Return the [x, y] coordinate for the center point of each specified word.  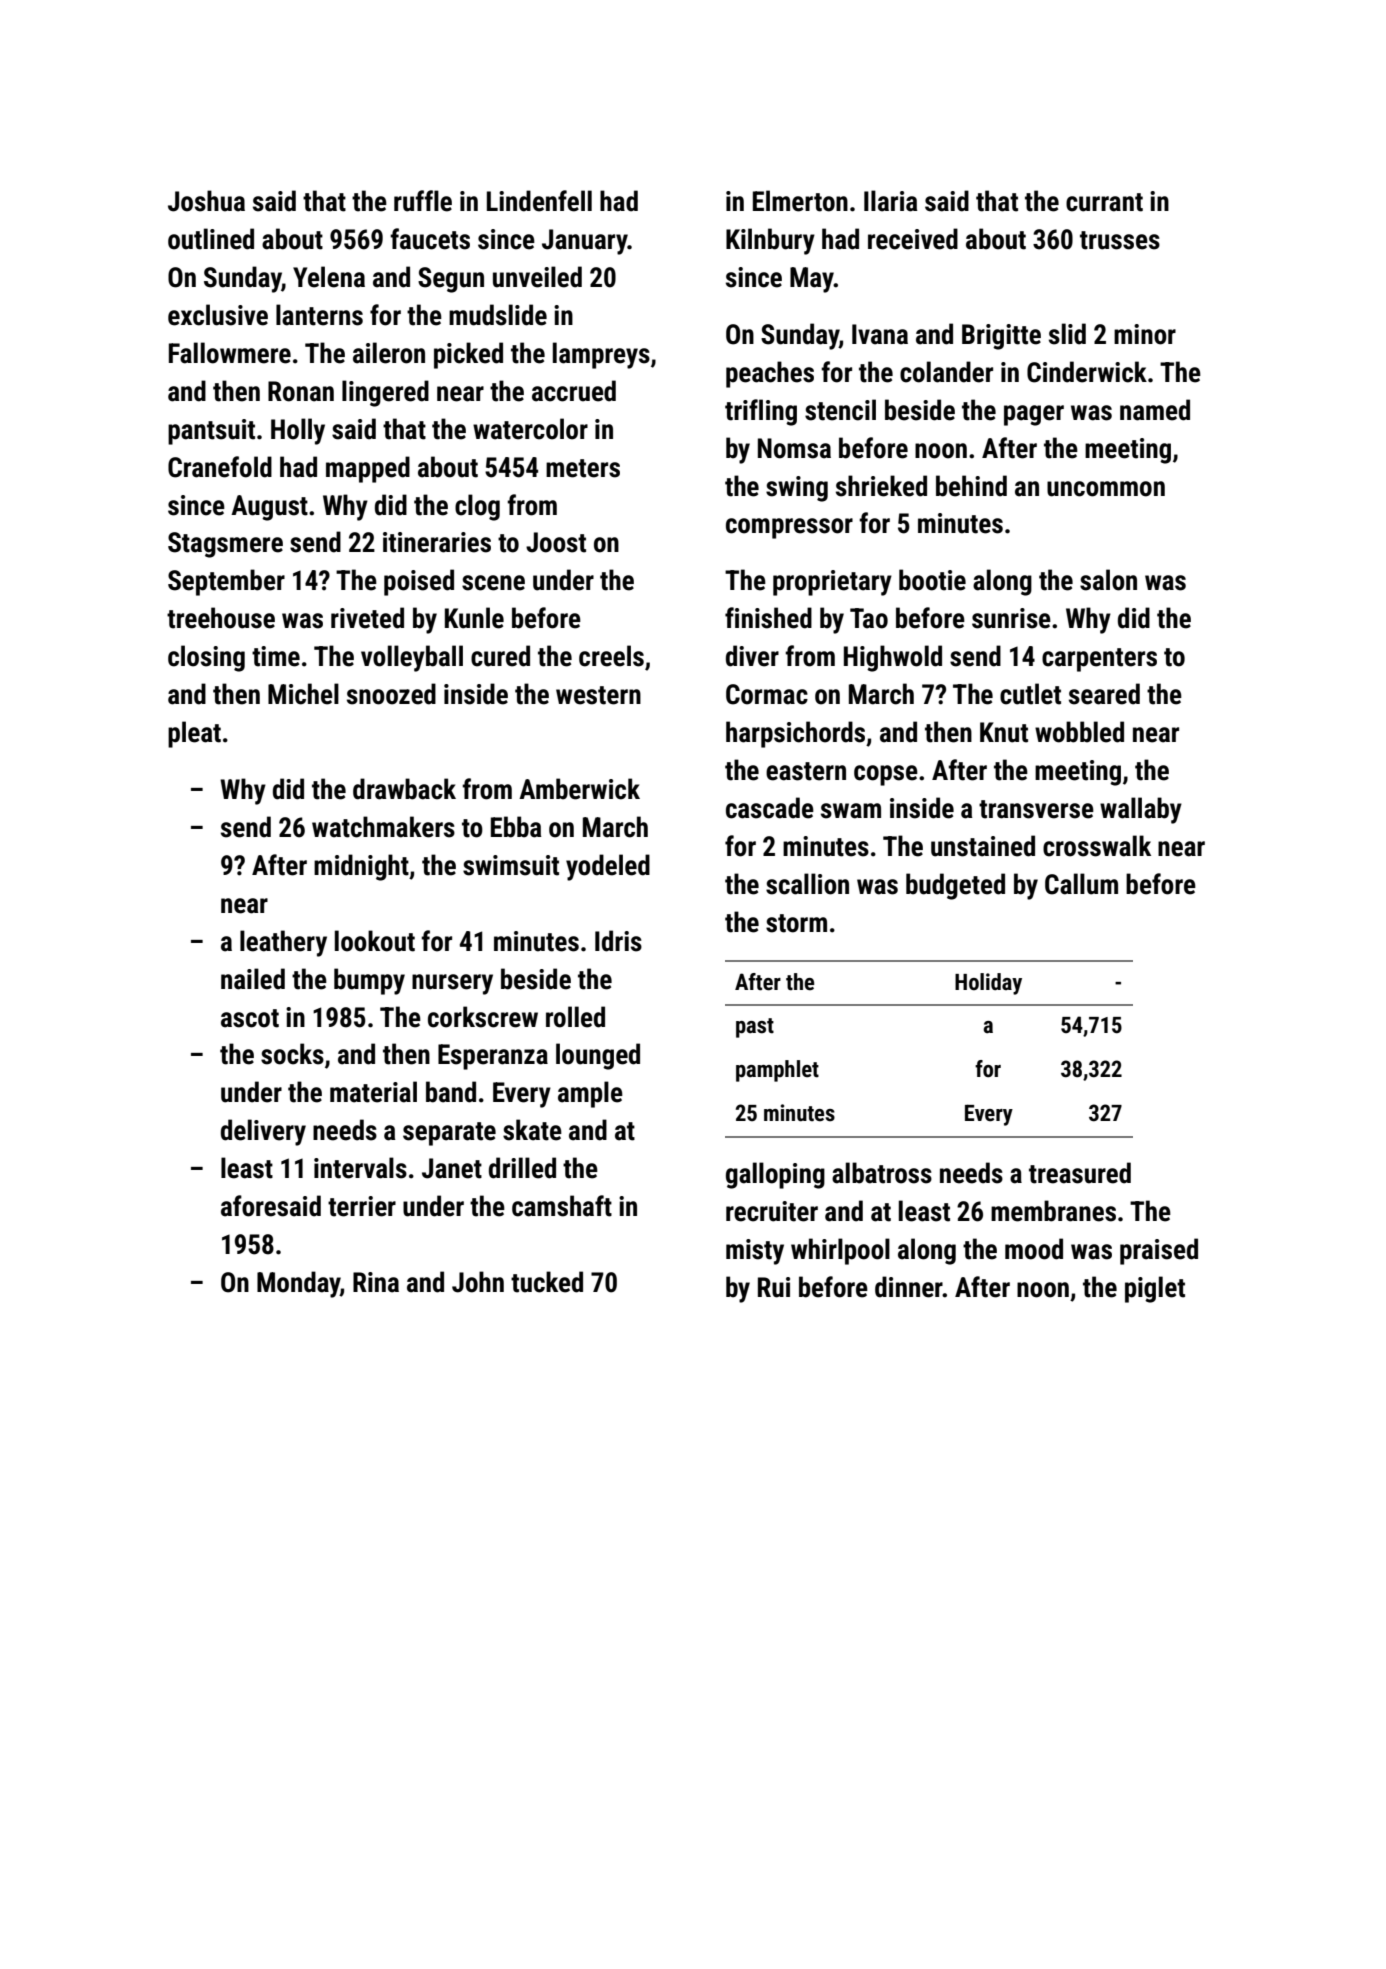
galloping [775, 1175]
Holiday [988, 984]
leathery [283, 943]
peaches [770, 374]
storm [796, 923]
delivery [263, 1132]
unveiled [537, 277]
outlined [211, 239]
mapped [368, 469]
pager [1034, 415]
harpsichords [795, 734]
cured [500, 656]
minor [1145, 334]
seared [1104, 694]
